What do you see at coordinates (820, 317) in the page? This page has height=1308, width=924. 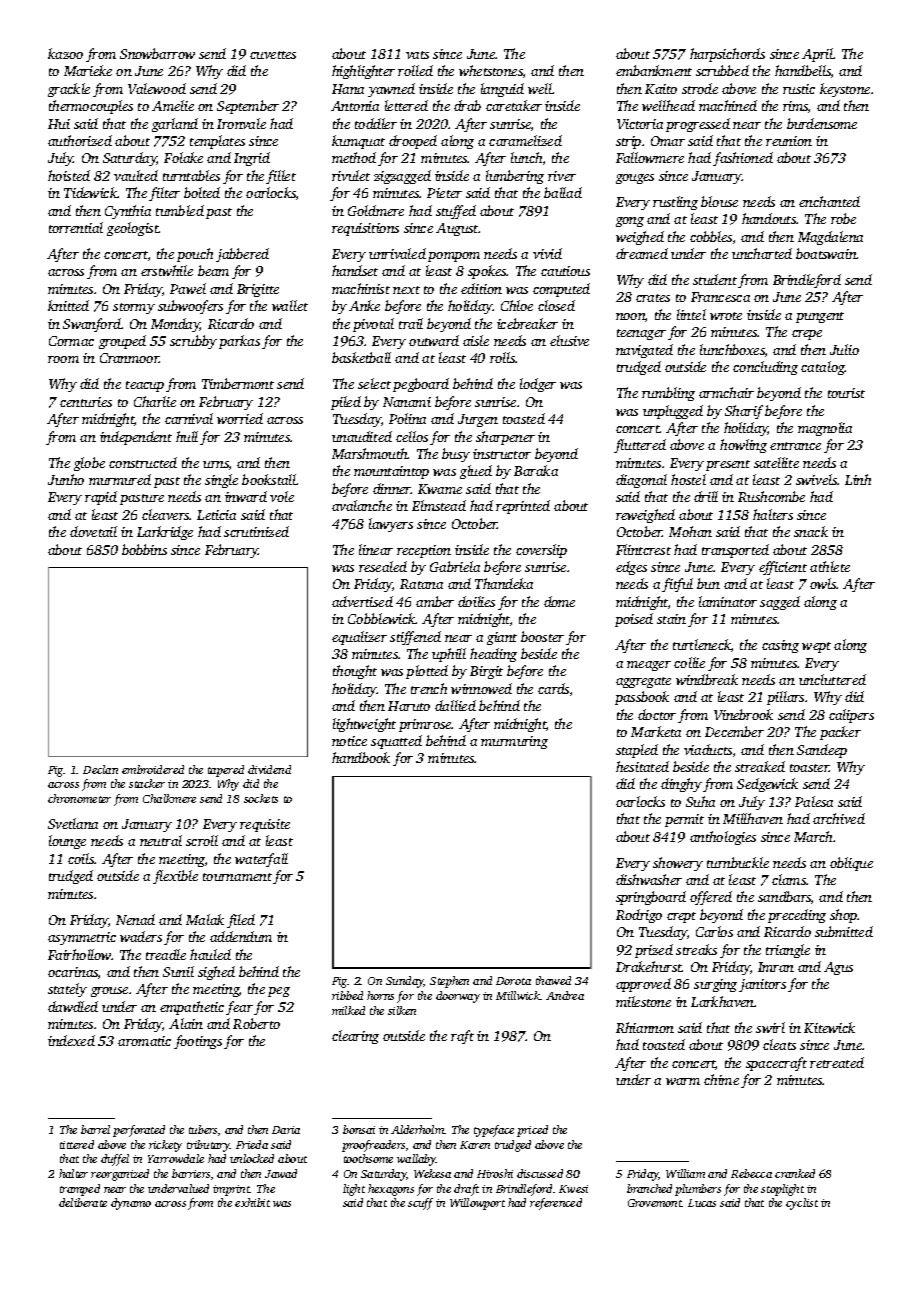 I see `pungent` at bounding box center [820, 317].
